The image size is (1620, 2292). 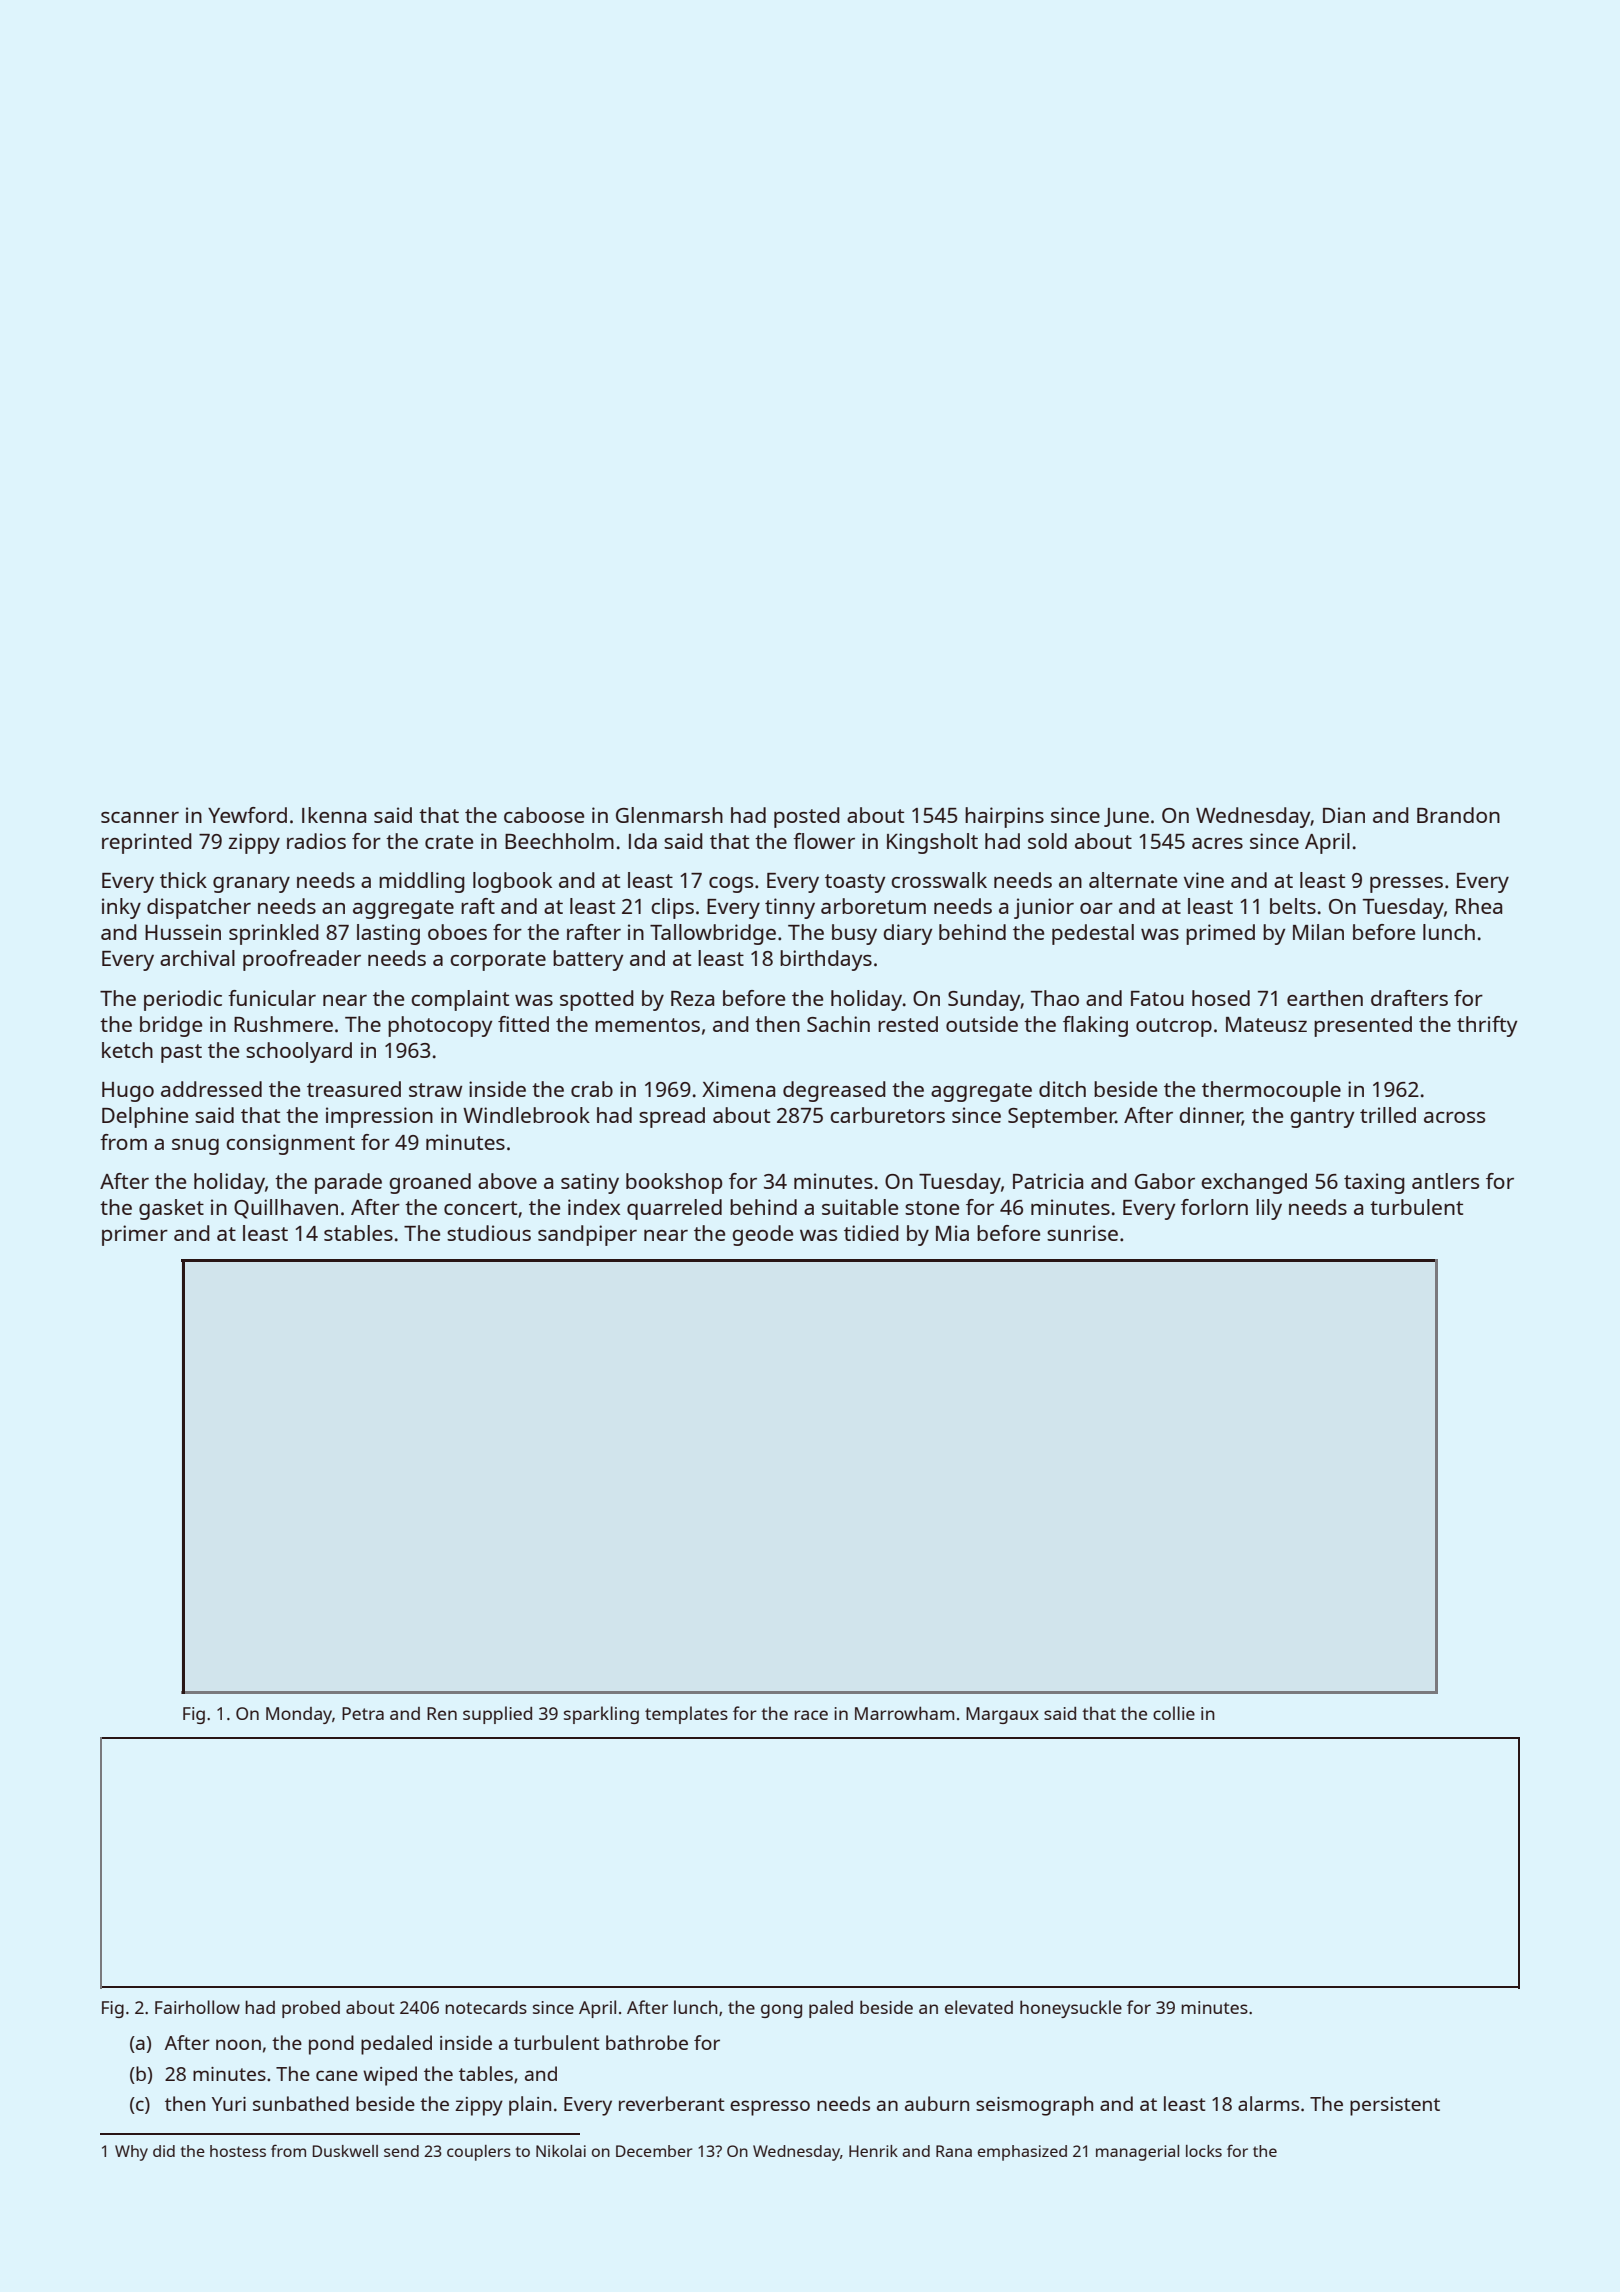 I want to click on presented, so click(x=1363, y=1026).
